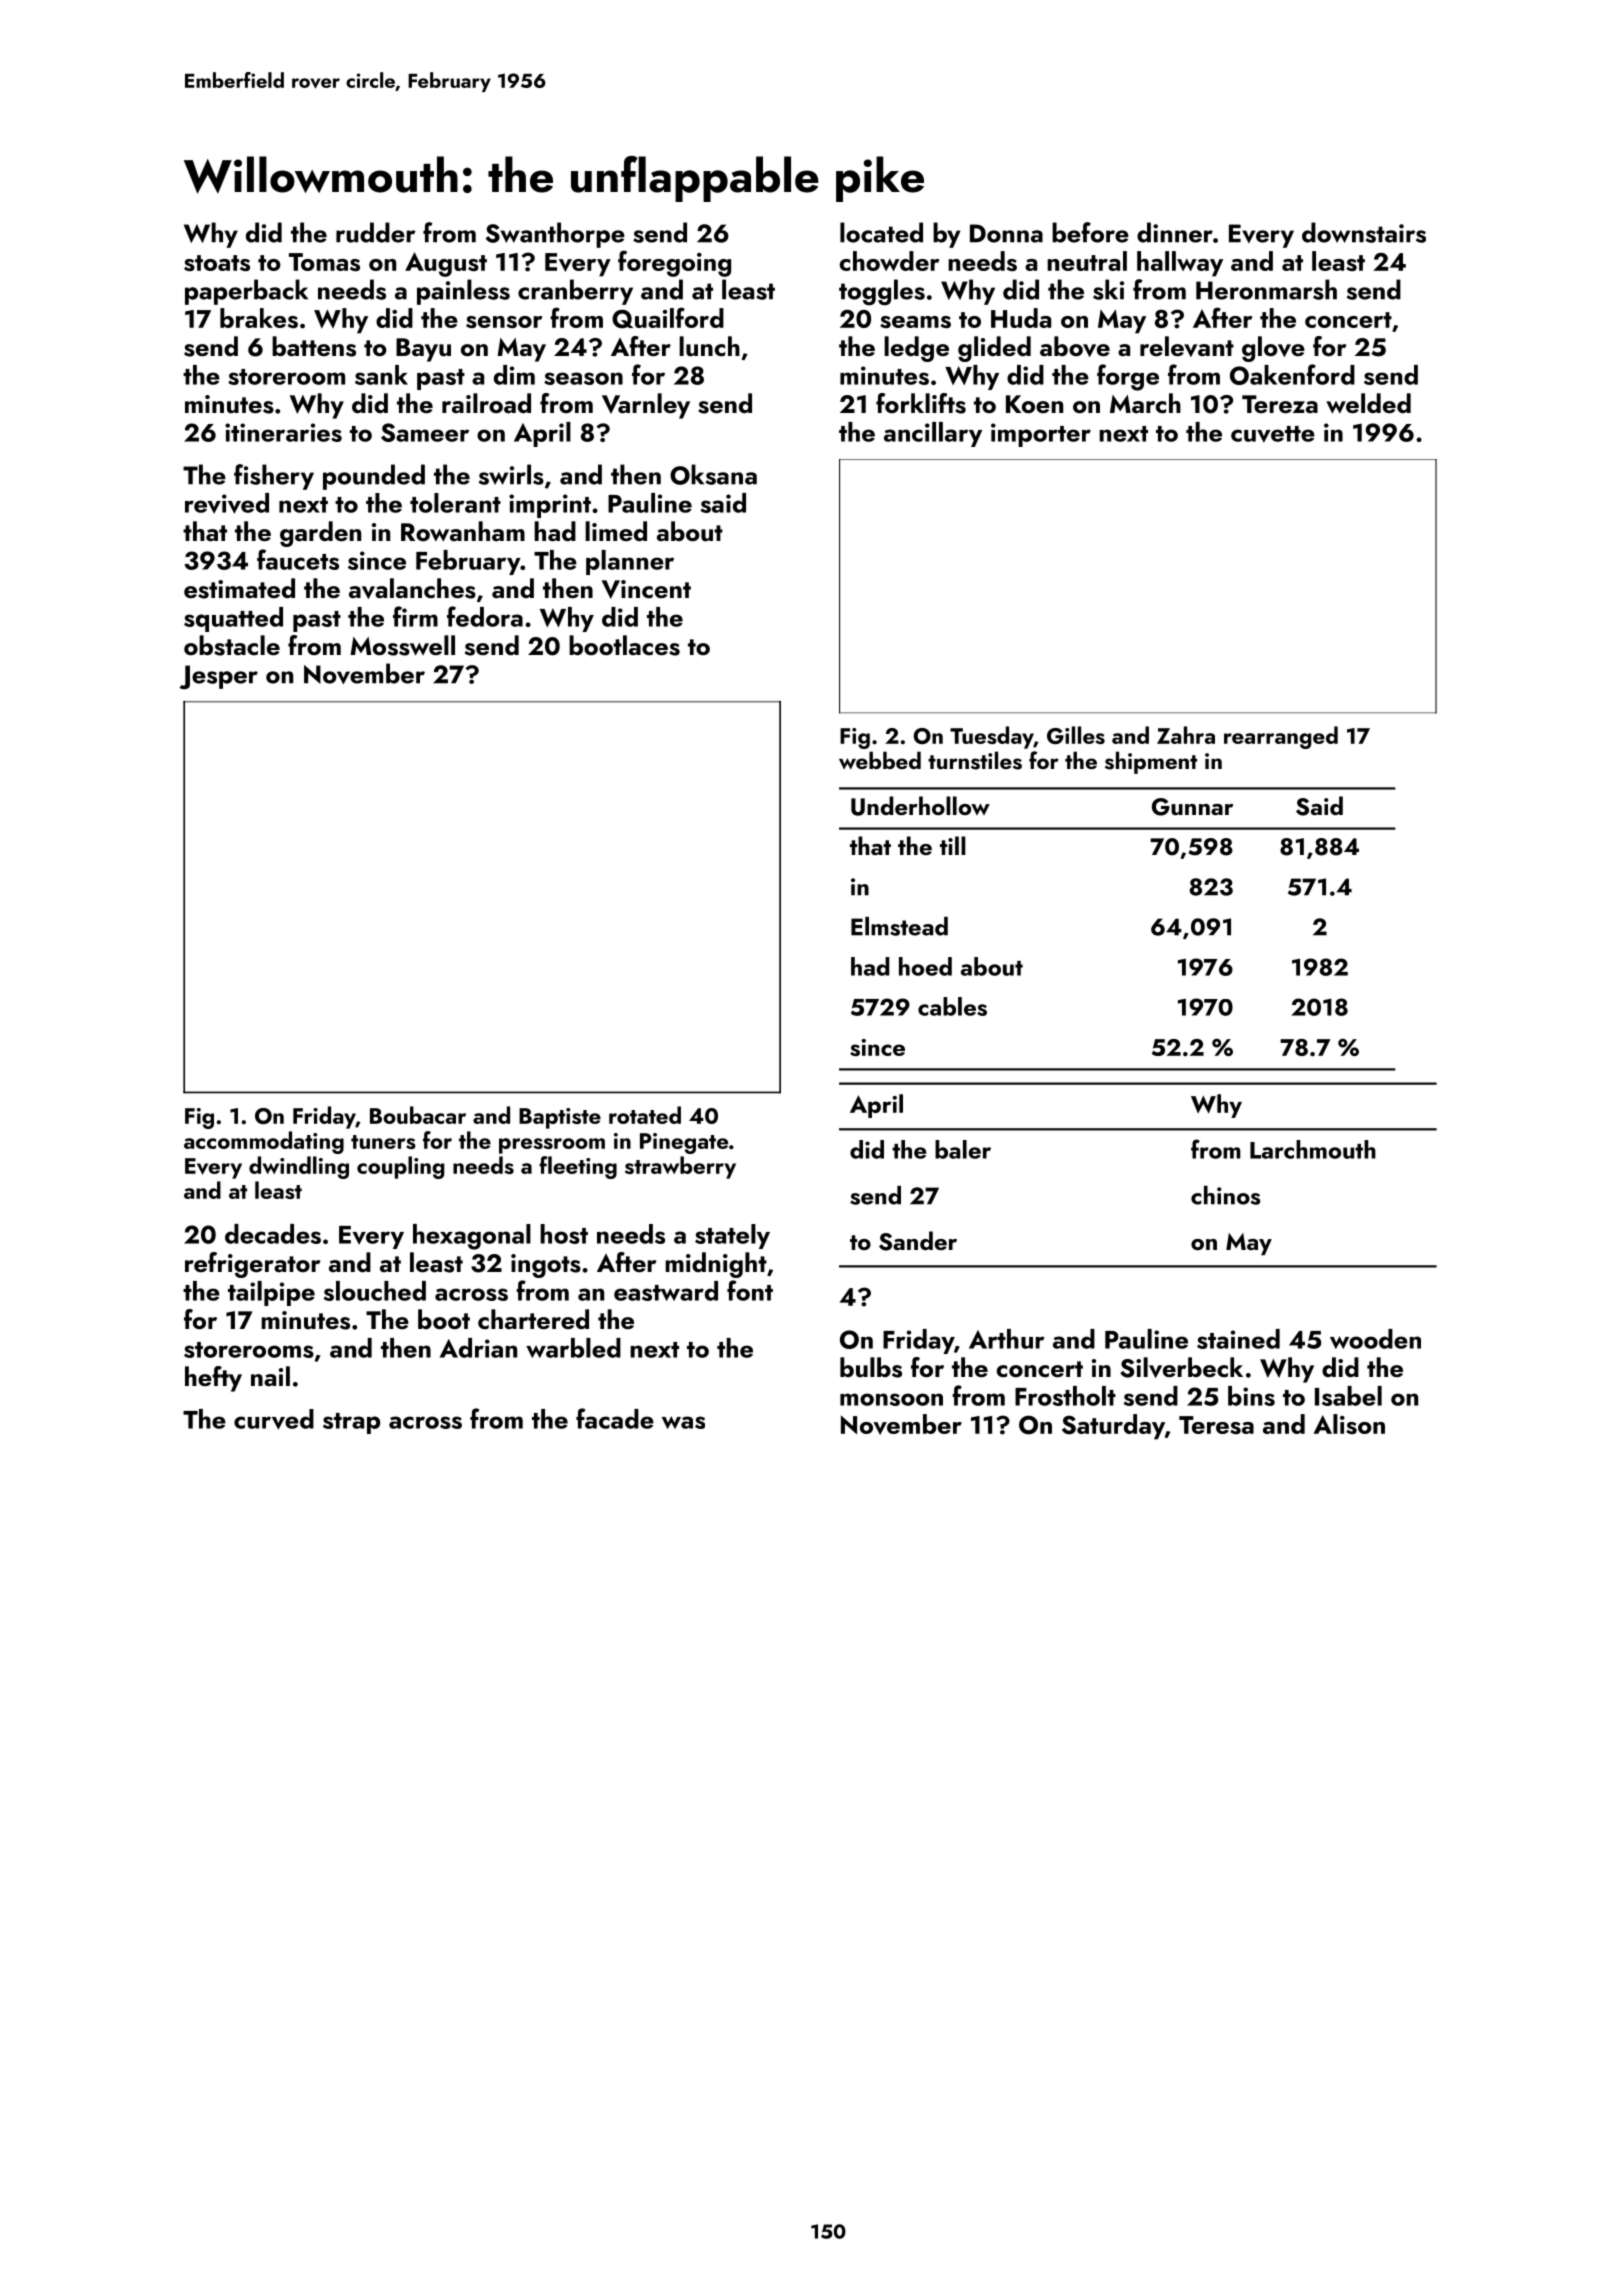 The width and height of the image is (1620, 2292). Describe the element at coordinates (1186, 735) in the image. I see `Zahra` at that location.
